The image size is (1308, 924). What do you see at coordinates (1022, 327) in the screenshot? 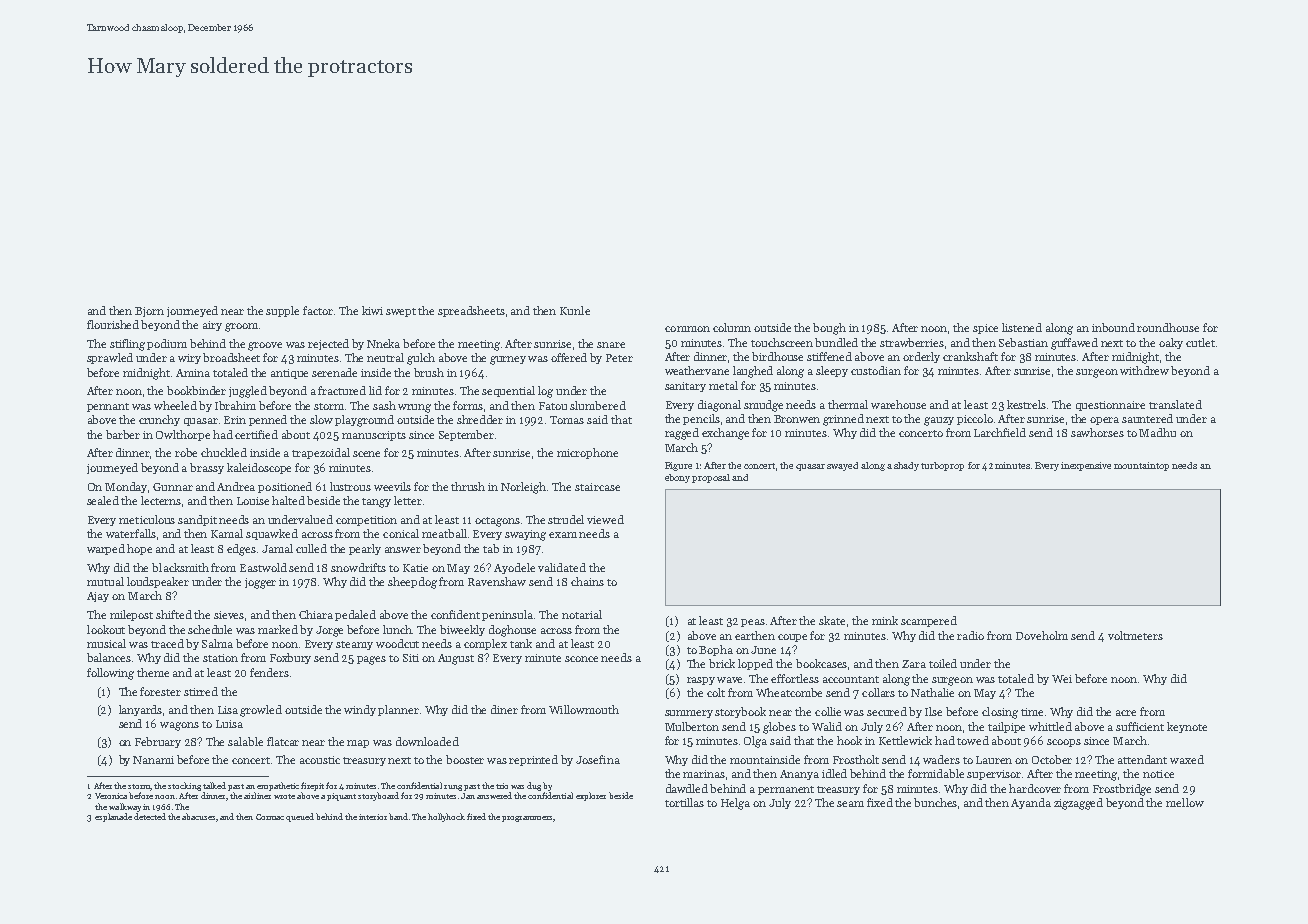
I see `listened` at bounding box center [1022, 327].
